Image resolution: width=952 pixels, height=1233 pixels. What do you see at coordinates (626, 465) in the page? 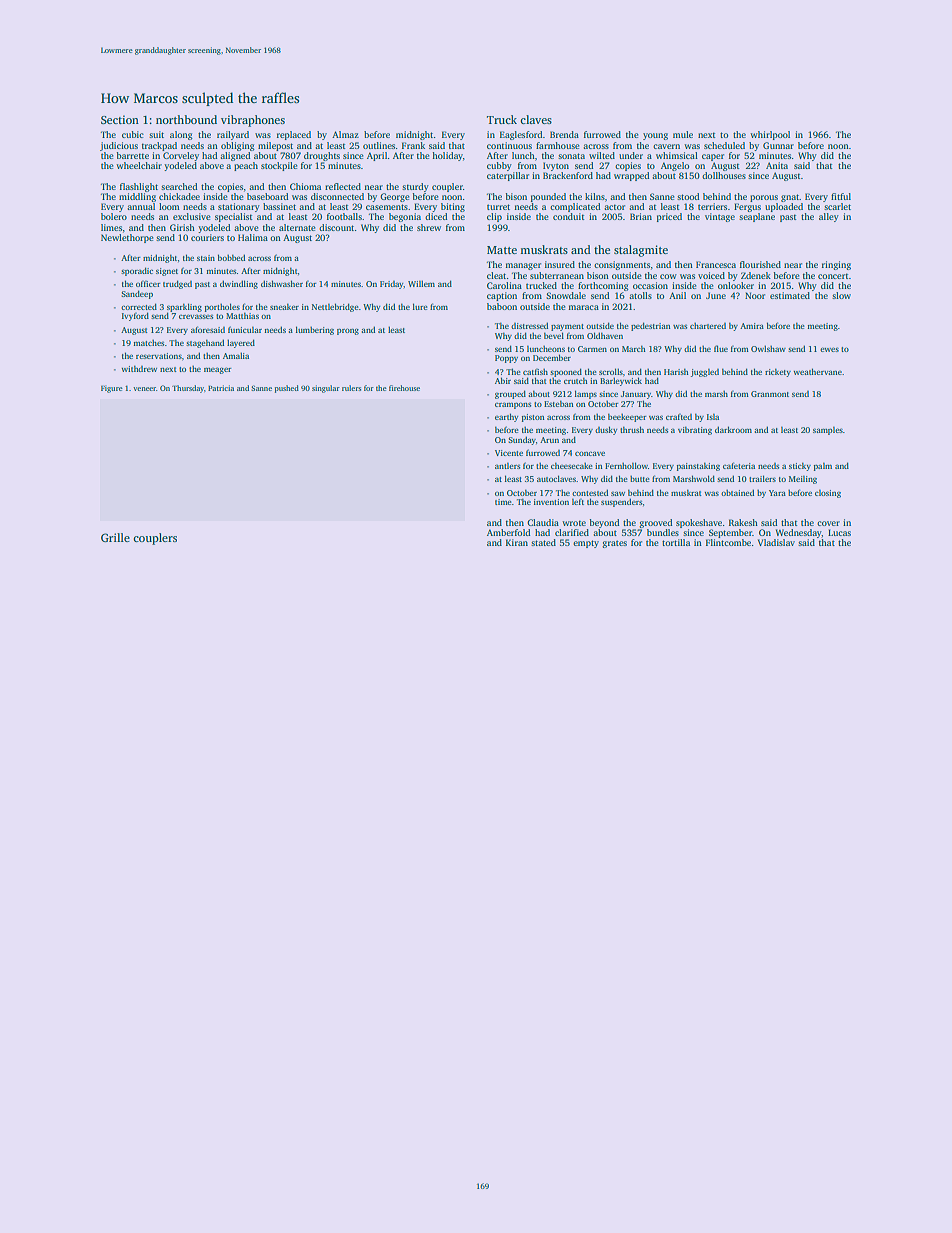
I see `Fernhollow` at bounding box center [626, 465].
